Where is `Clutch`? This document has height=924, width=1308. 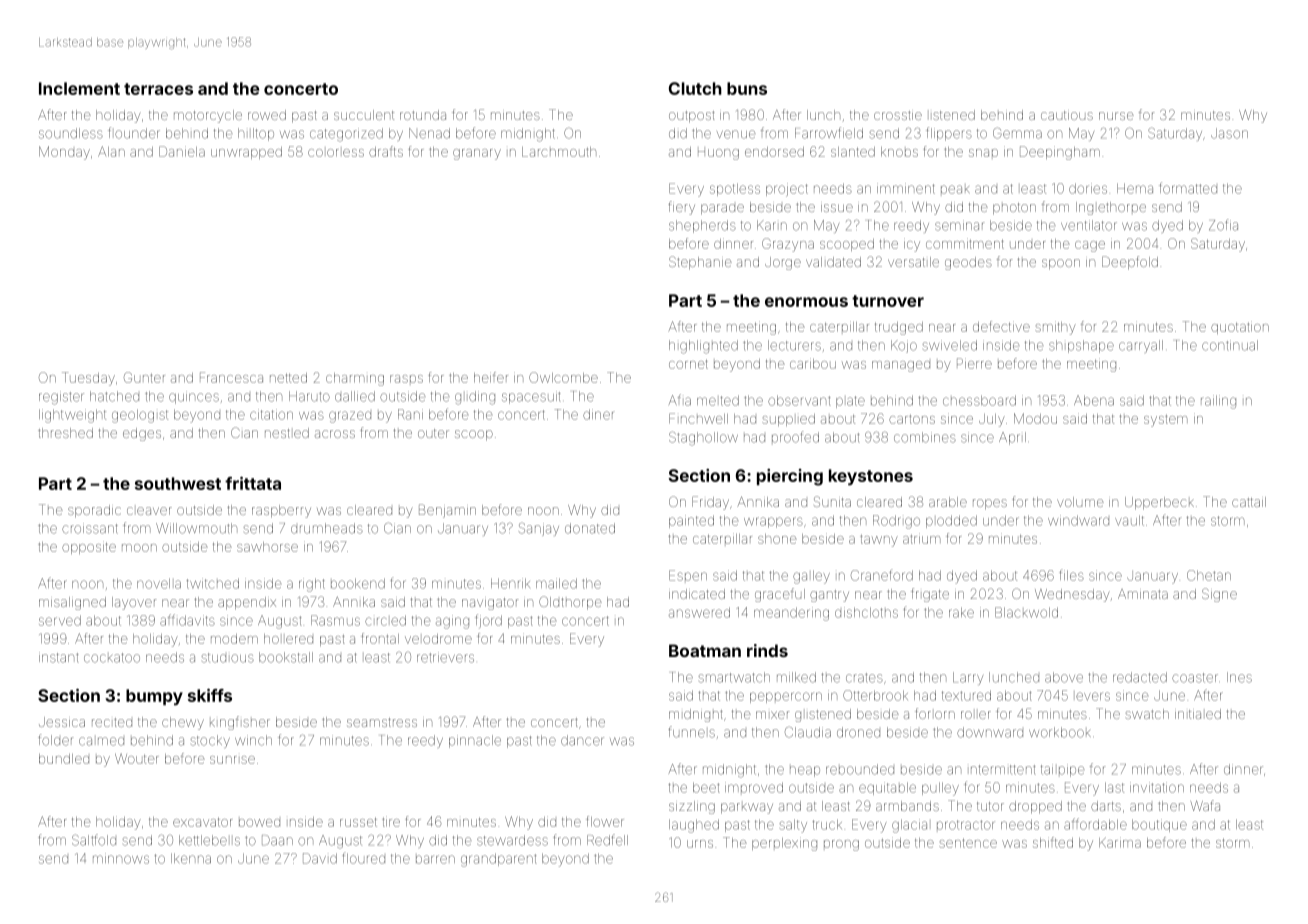 Clutch is located at coordinates (695, 88).
